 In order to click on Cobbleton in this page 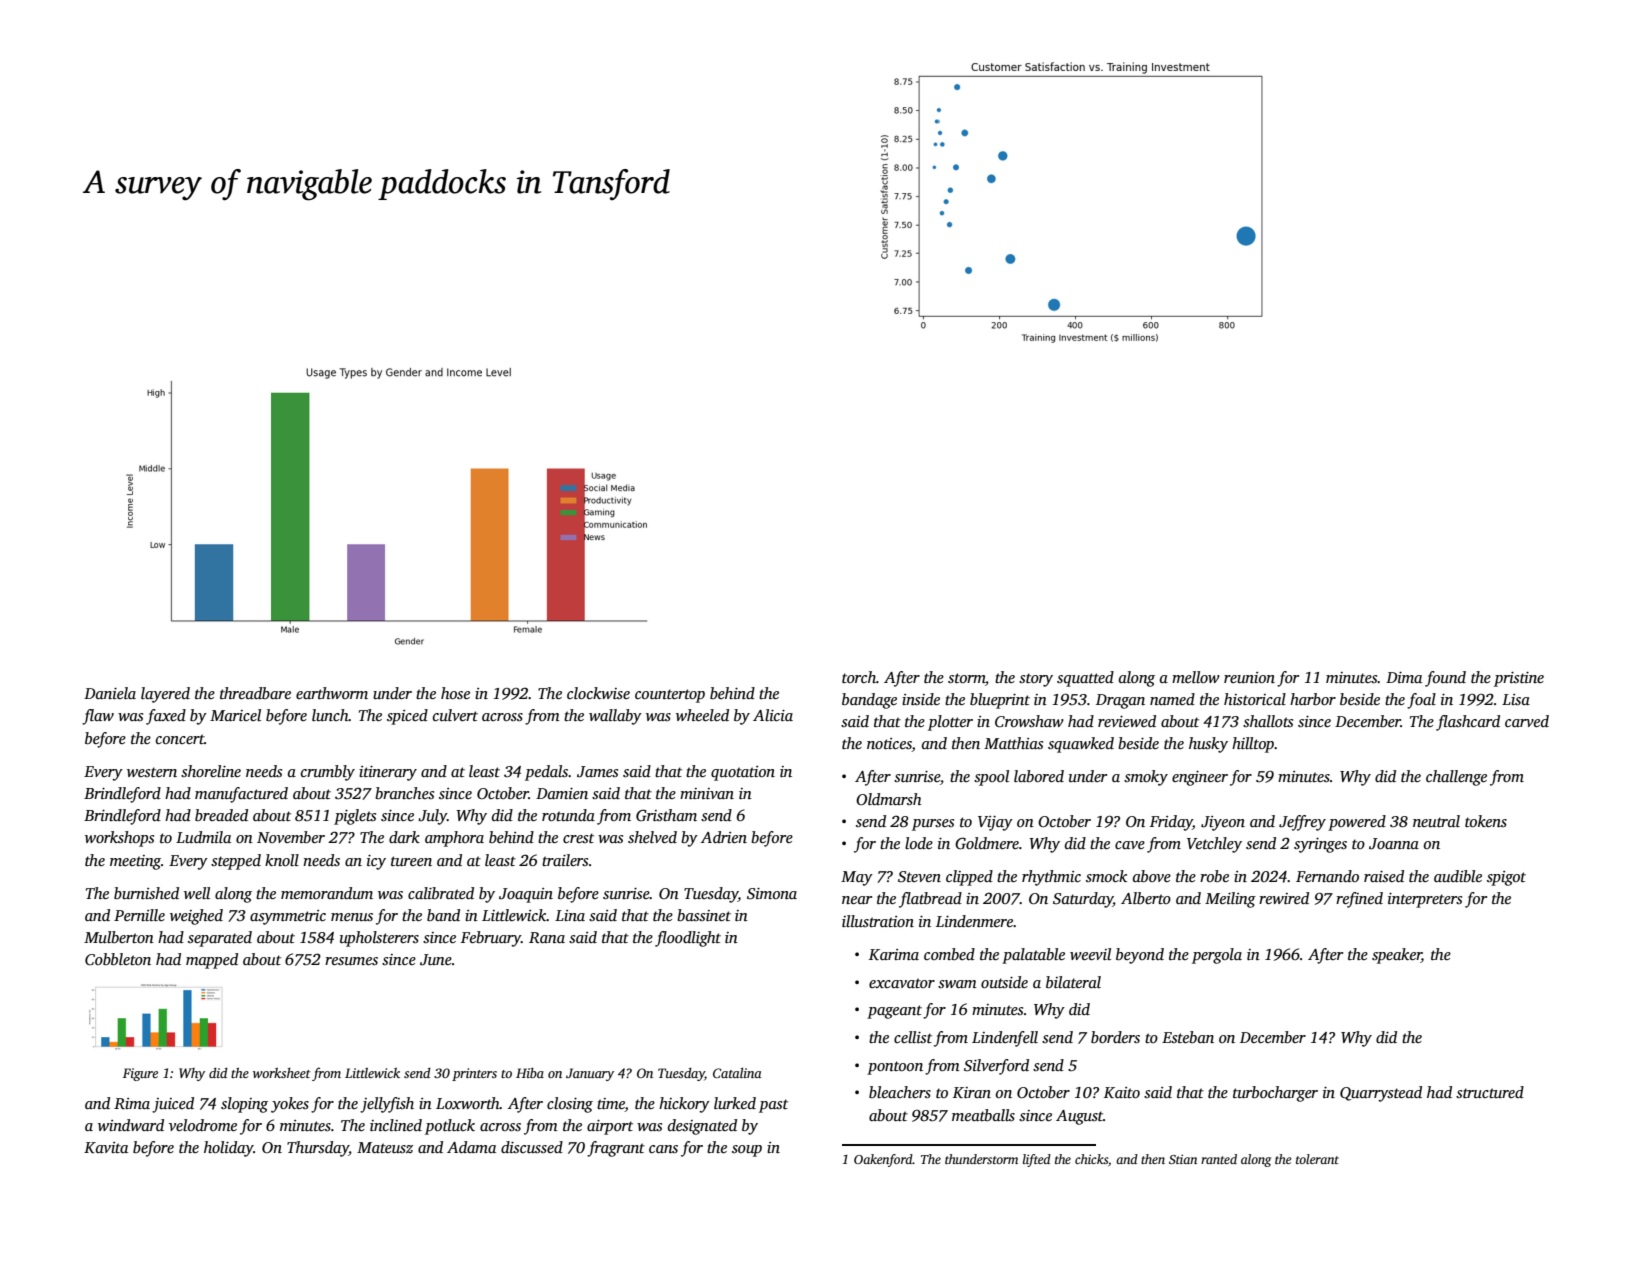, I will do `click(118, 959)`.
